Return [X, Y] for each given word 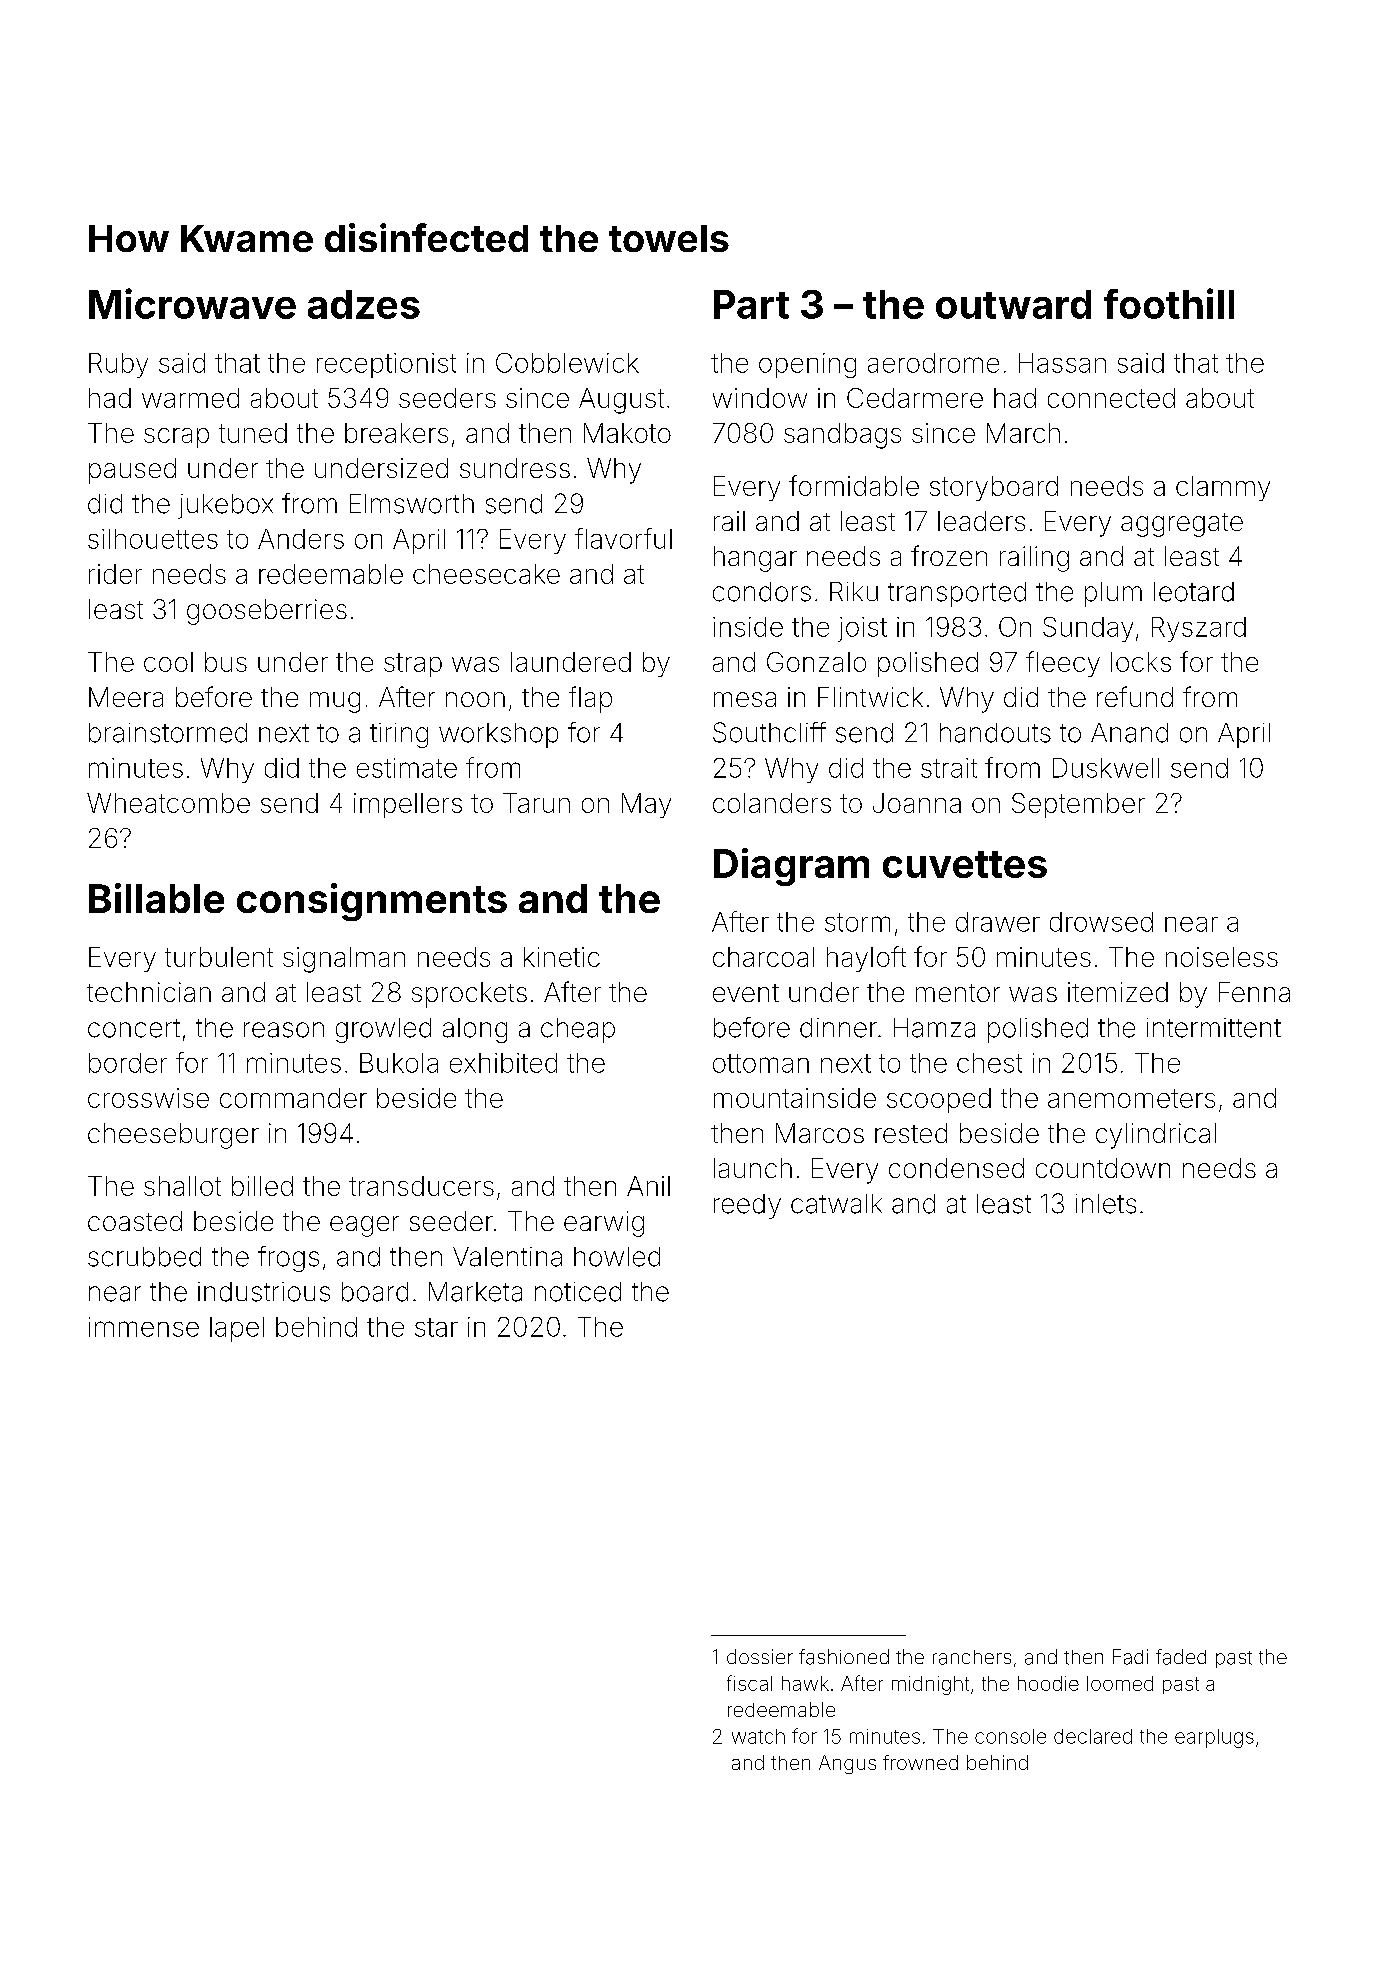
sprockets [469, 995]
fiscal [749, 1683]
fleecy [1063, 664]
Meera [126, 697]
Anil [648, 1186]
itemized [1118, 992]
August [621, 401]
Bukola [399, 1063]
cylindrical [1156, 1136]
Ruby [118, 365]
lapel [237, 1329]
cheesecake [486, 574]
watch [758, 1736]
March [1023, 433]
